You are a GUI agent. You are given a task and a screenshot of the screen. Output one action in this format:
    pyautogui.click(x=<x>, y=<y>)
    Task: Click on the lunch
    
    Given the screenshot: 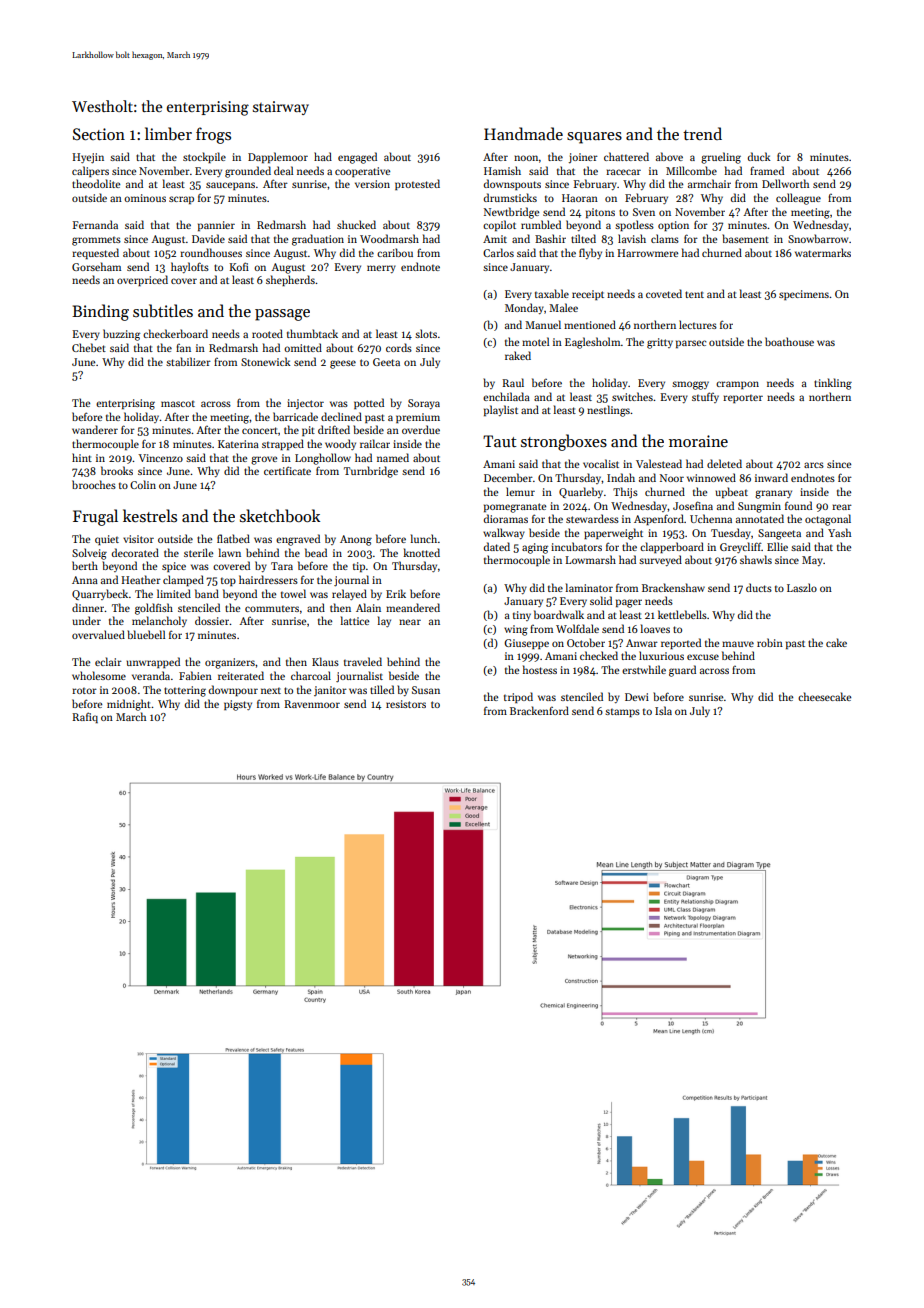 What is the action you would take?
    pyautogui.click(x=424, y=538)
